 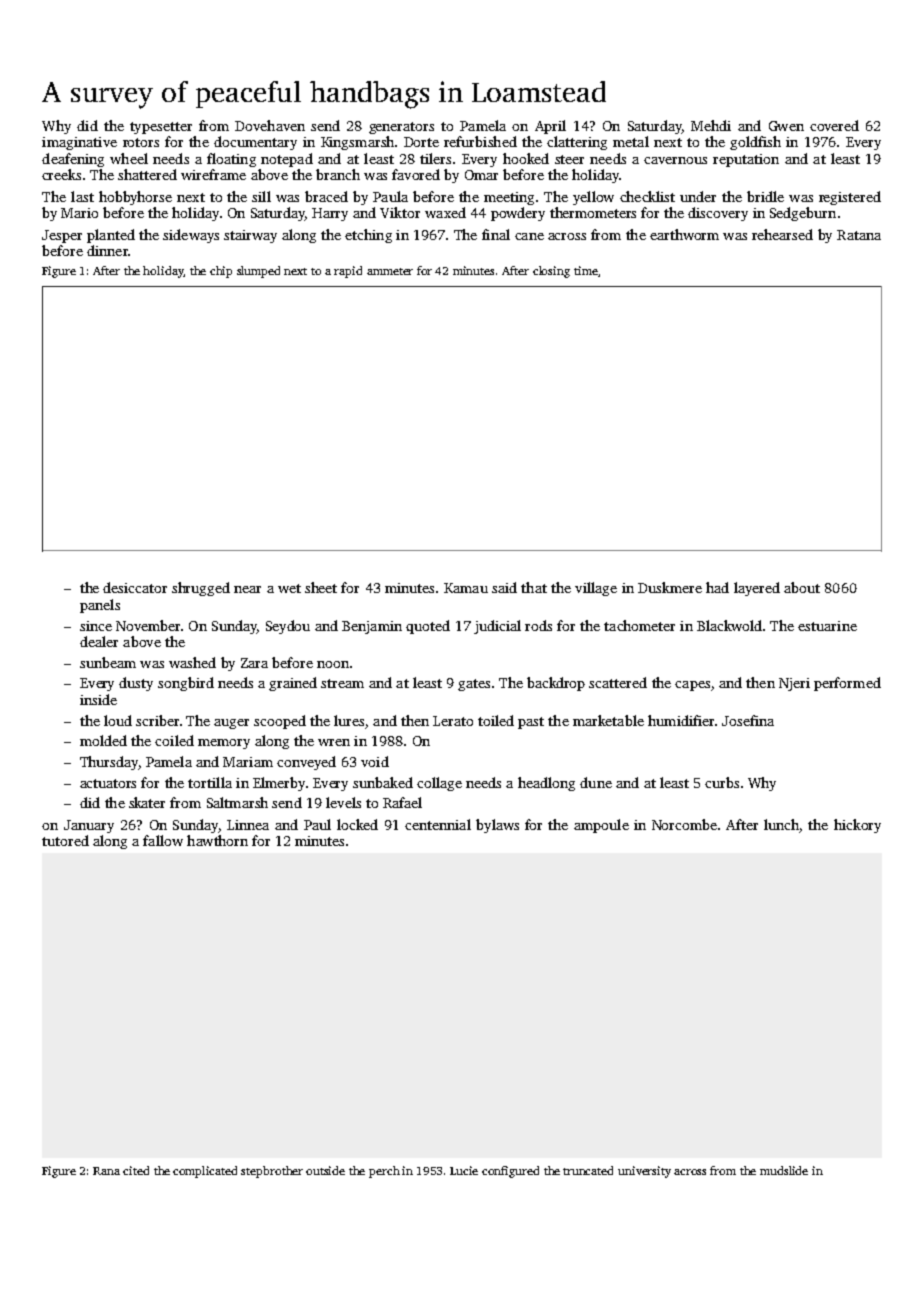 I want to click on Rana, so click(x=106, y=1171).
